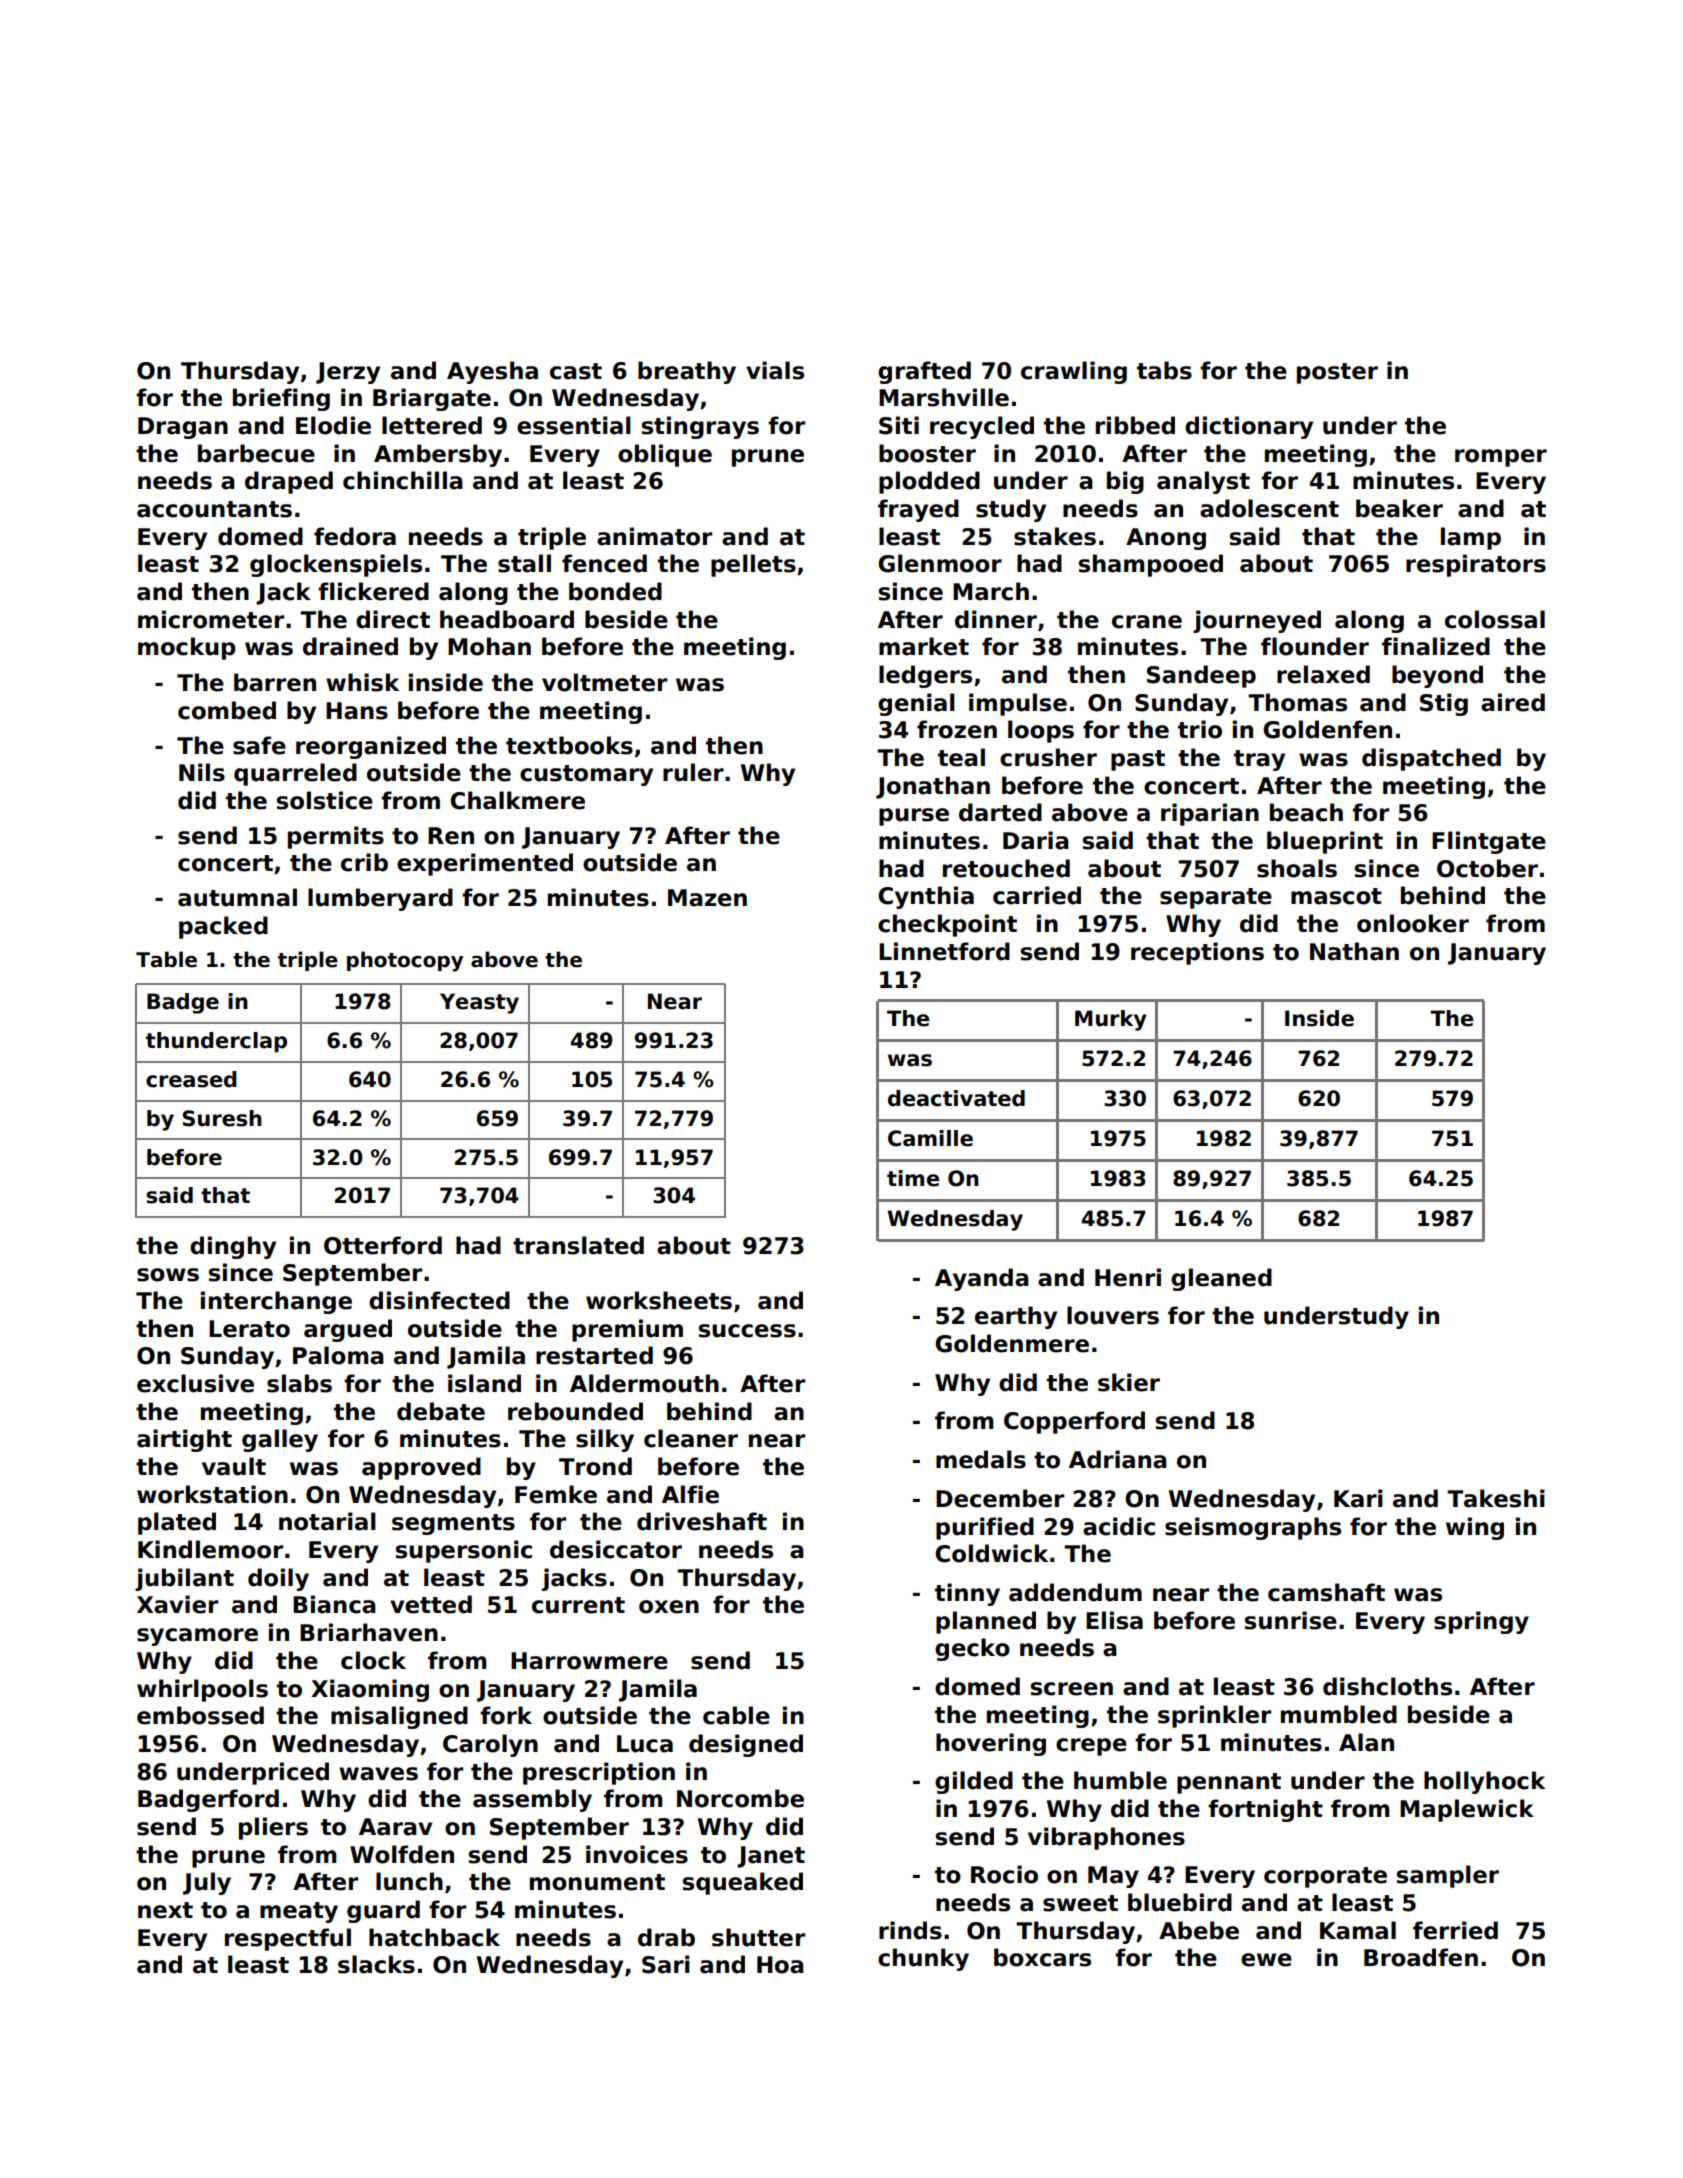 Image resolution: width=1683 pixels, height=2178 pixels. Describe the element at coordinates (747, 1331) in the screenshot. I see `success` at that location.
